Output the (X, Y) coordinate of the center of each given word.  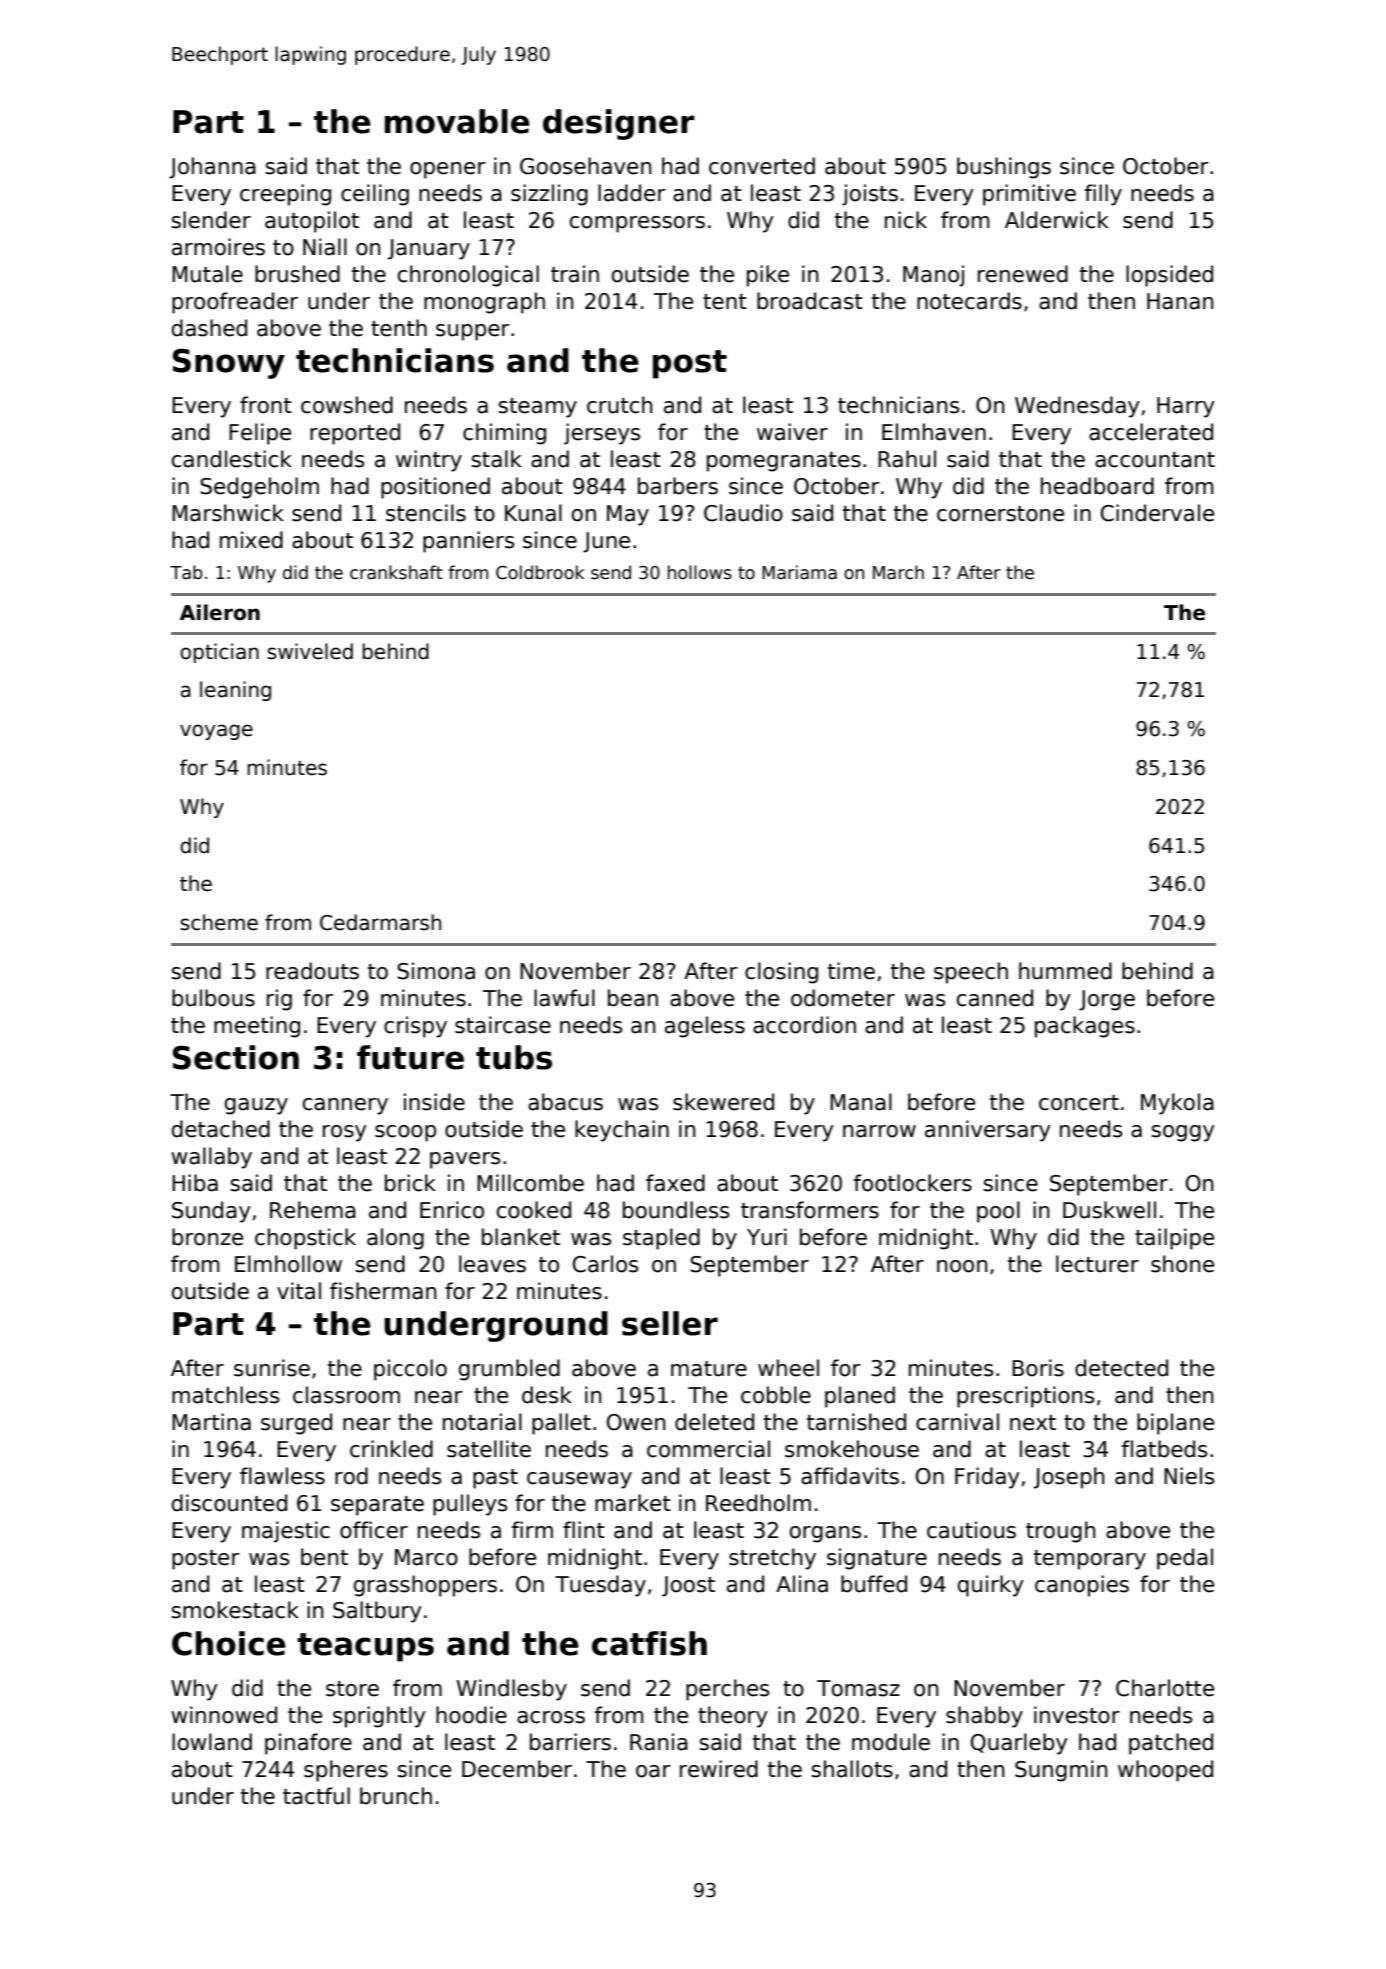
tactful (316, 1796)
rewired (719, 1769)
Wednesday (1077, 407)
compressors (637, 224)
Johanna (212, 168)
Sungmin (1061, 1771)
